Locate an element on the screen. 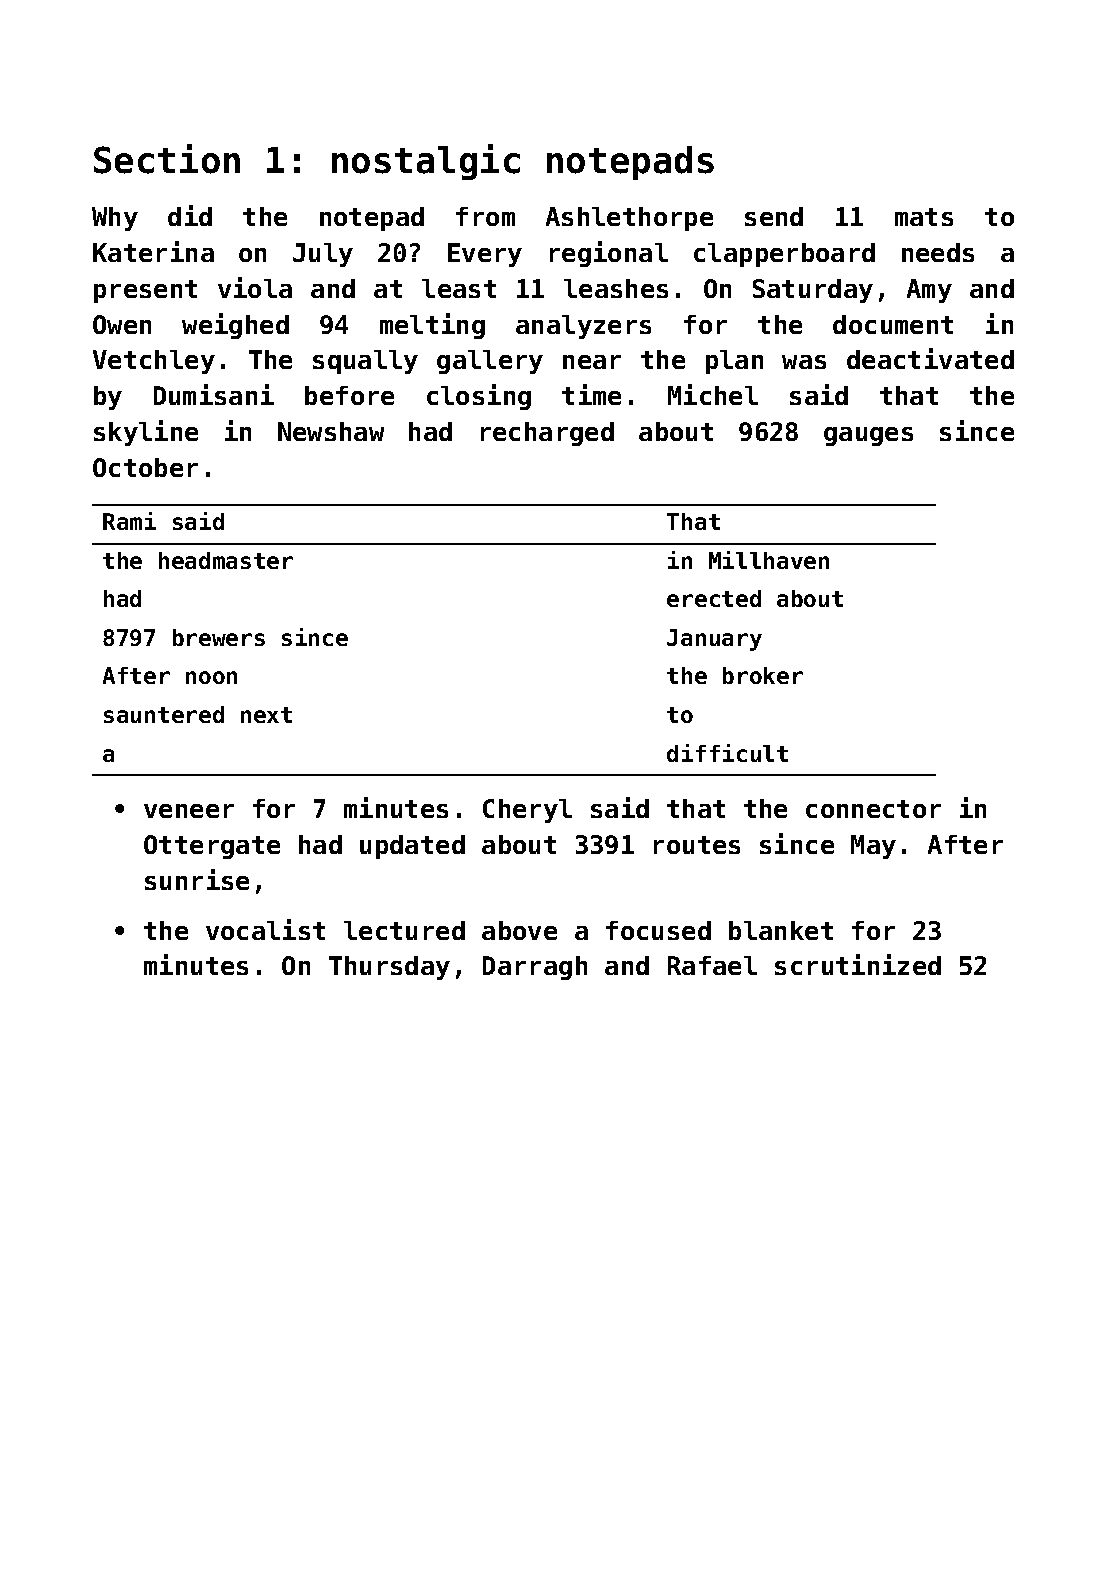 The image size is (1108, 1574). Ottergate is located at coordinates (212, 847).
